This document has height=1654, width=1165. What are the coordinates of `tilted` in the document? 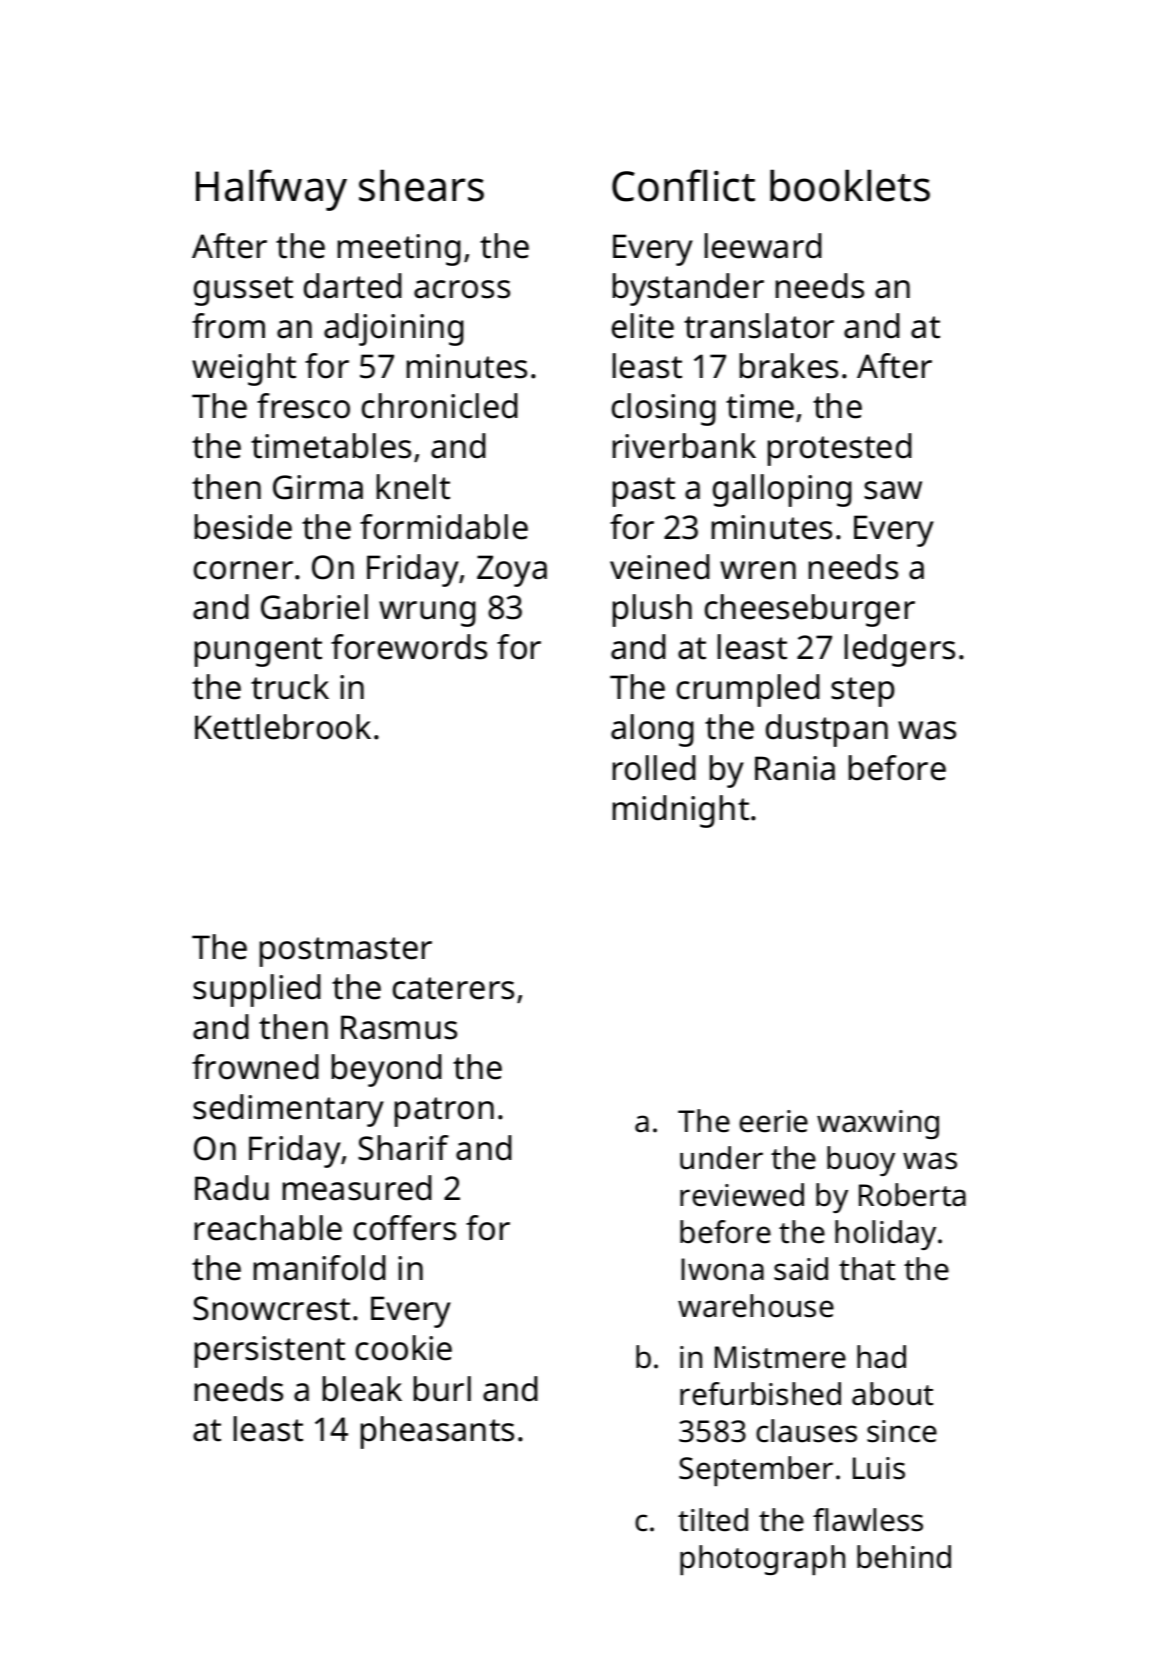 It's located at (713, 1520).
